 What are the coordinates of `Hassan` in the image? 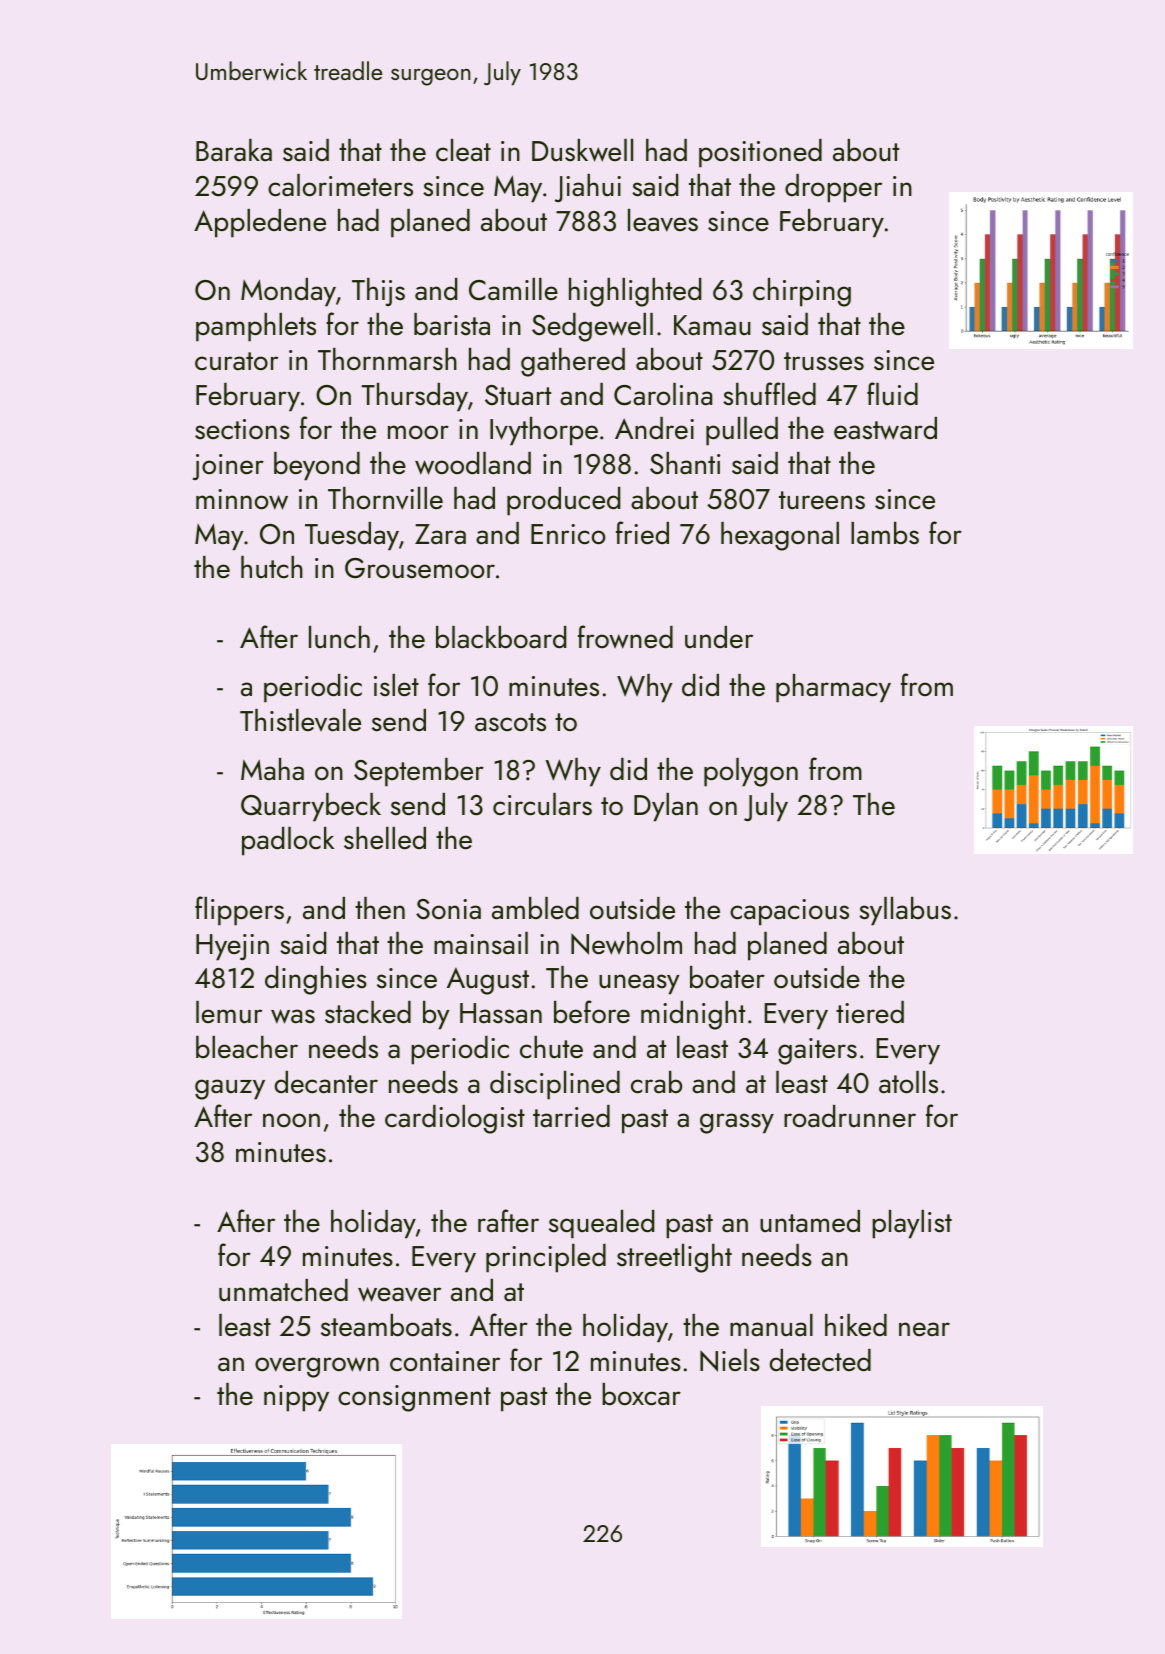 It's located at (501, 1013).
